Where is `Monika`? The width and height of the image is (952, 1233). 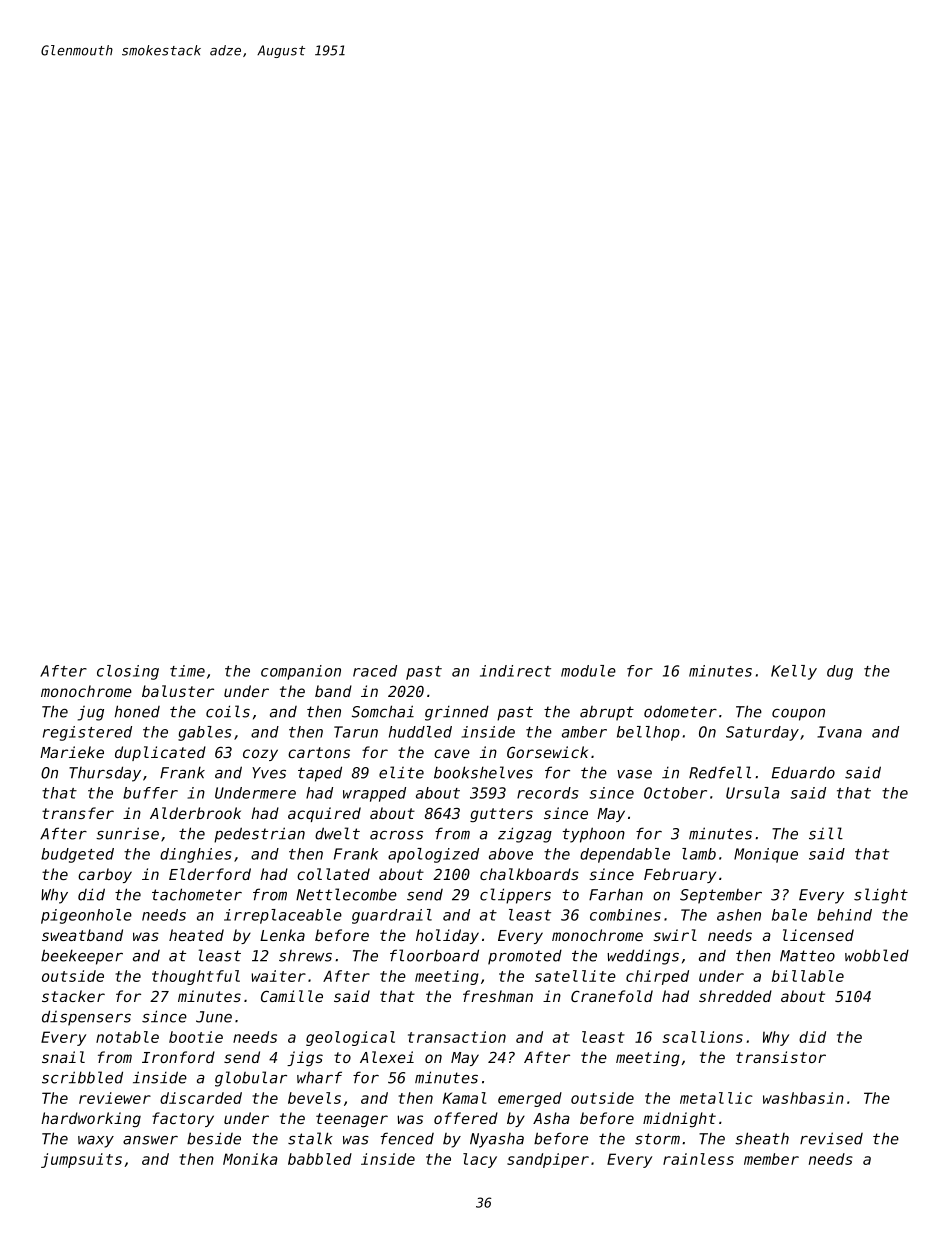 Monika is located at coordinates (250, 1159).
